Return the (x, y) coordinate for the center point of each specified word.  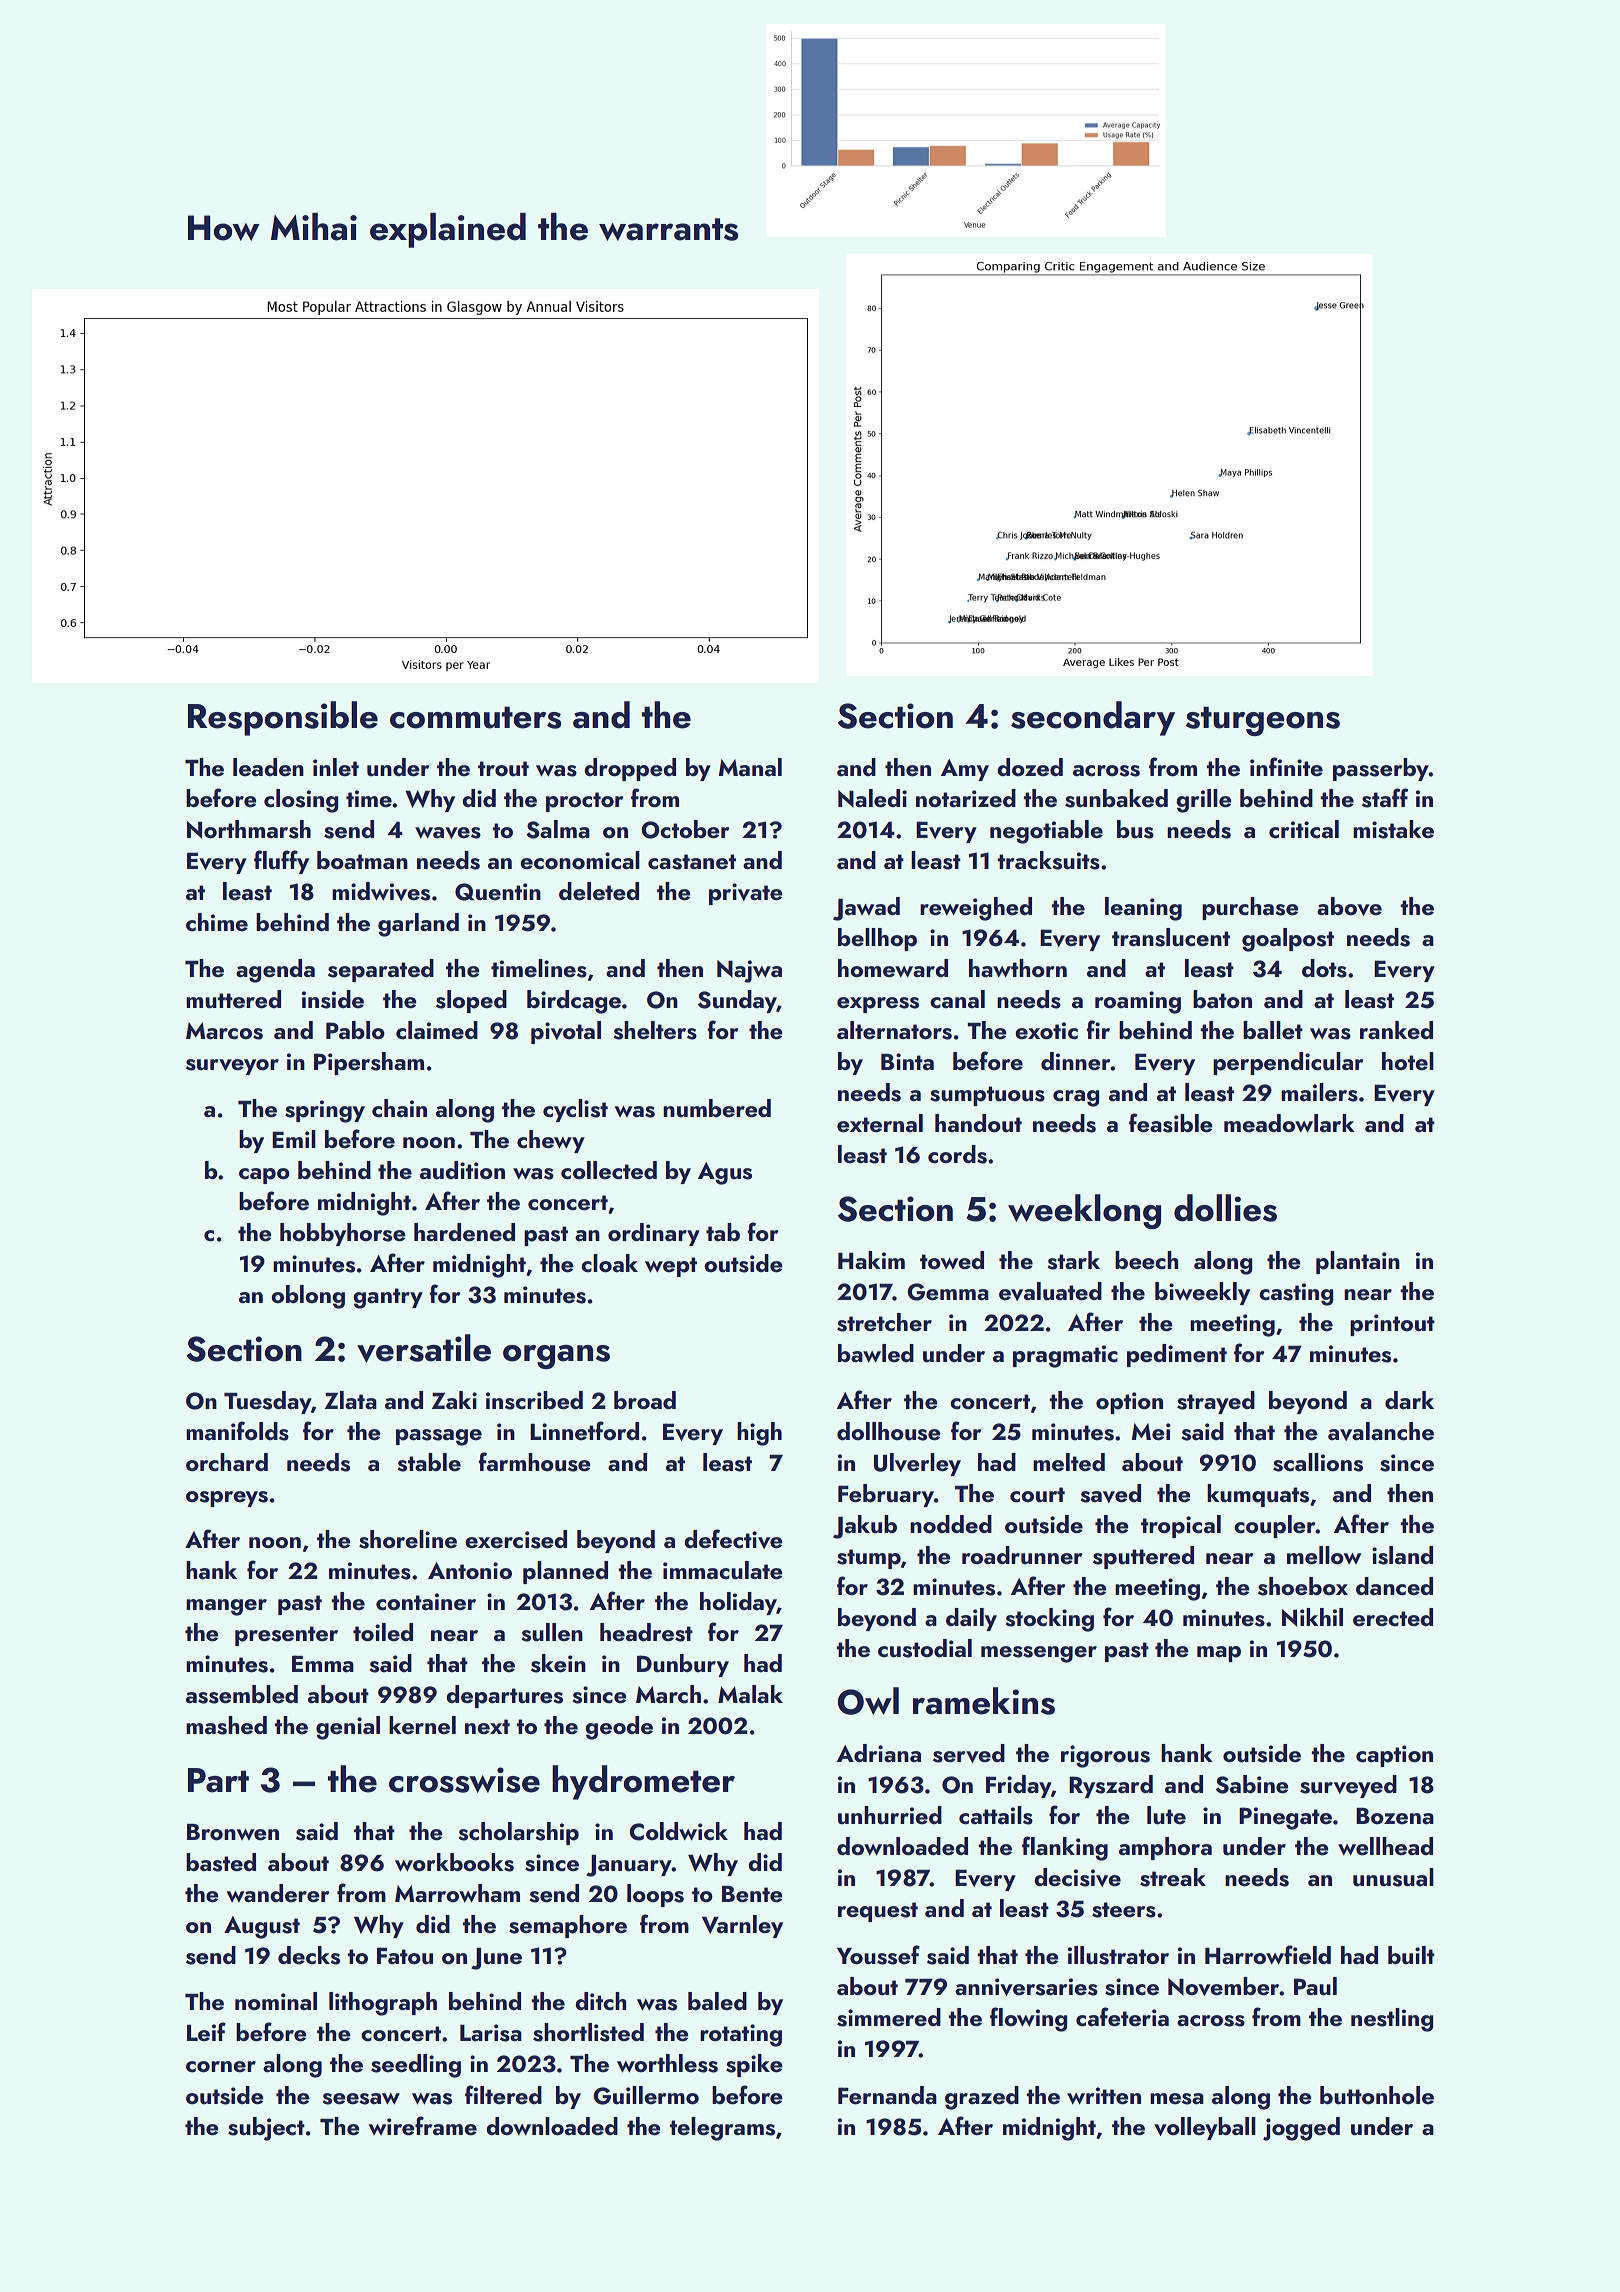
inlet (336, 767)
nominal (276, 2001)
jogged (1301, 2129)
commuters (475, 717)
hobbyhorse (343, 1234)
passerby (1381, 769)
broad (645, 1400)
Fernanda (887, 2095)
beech (1146, 1260)
